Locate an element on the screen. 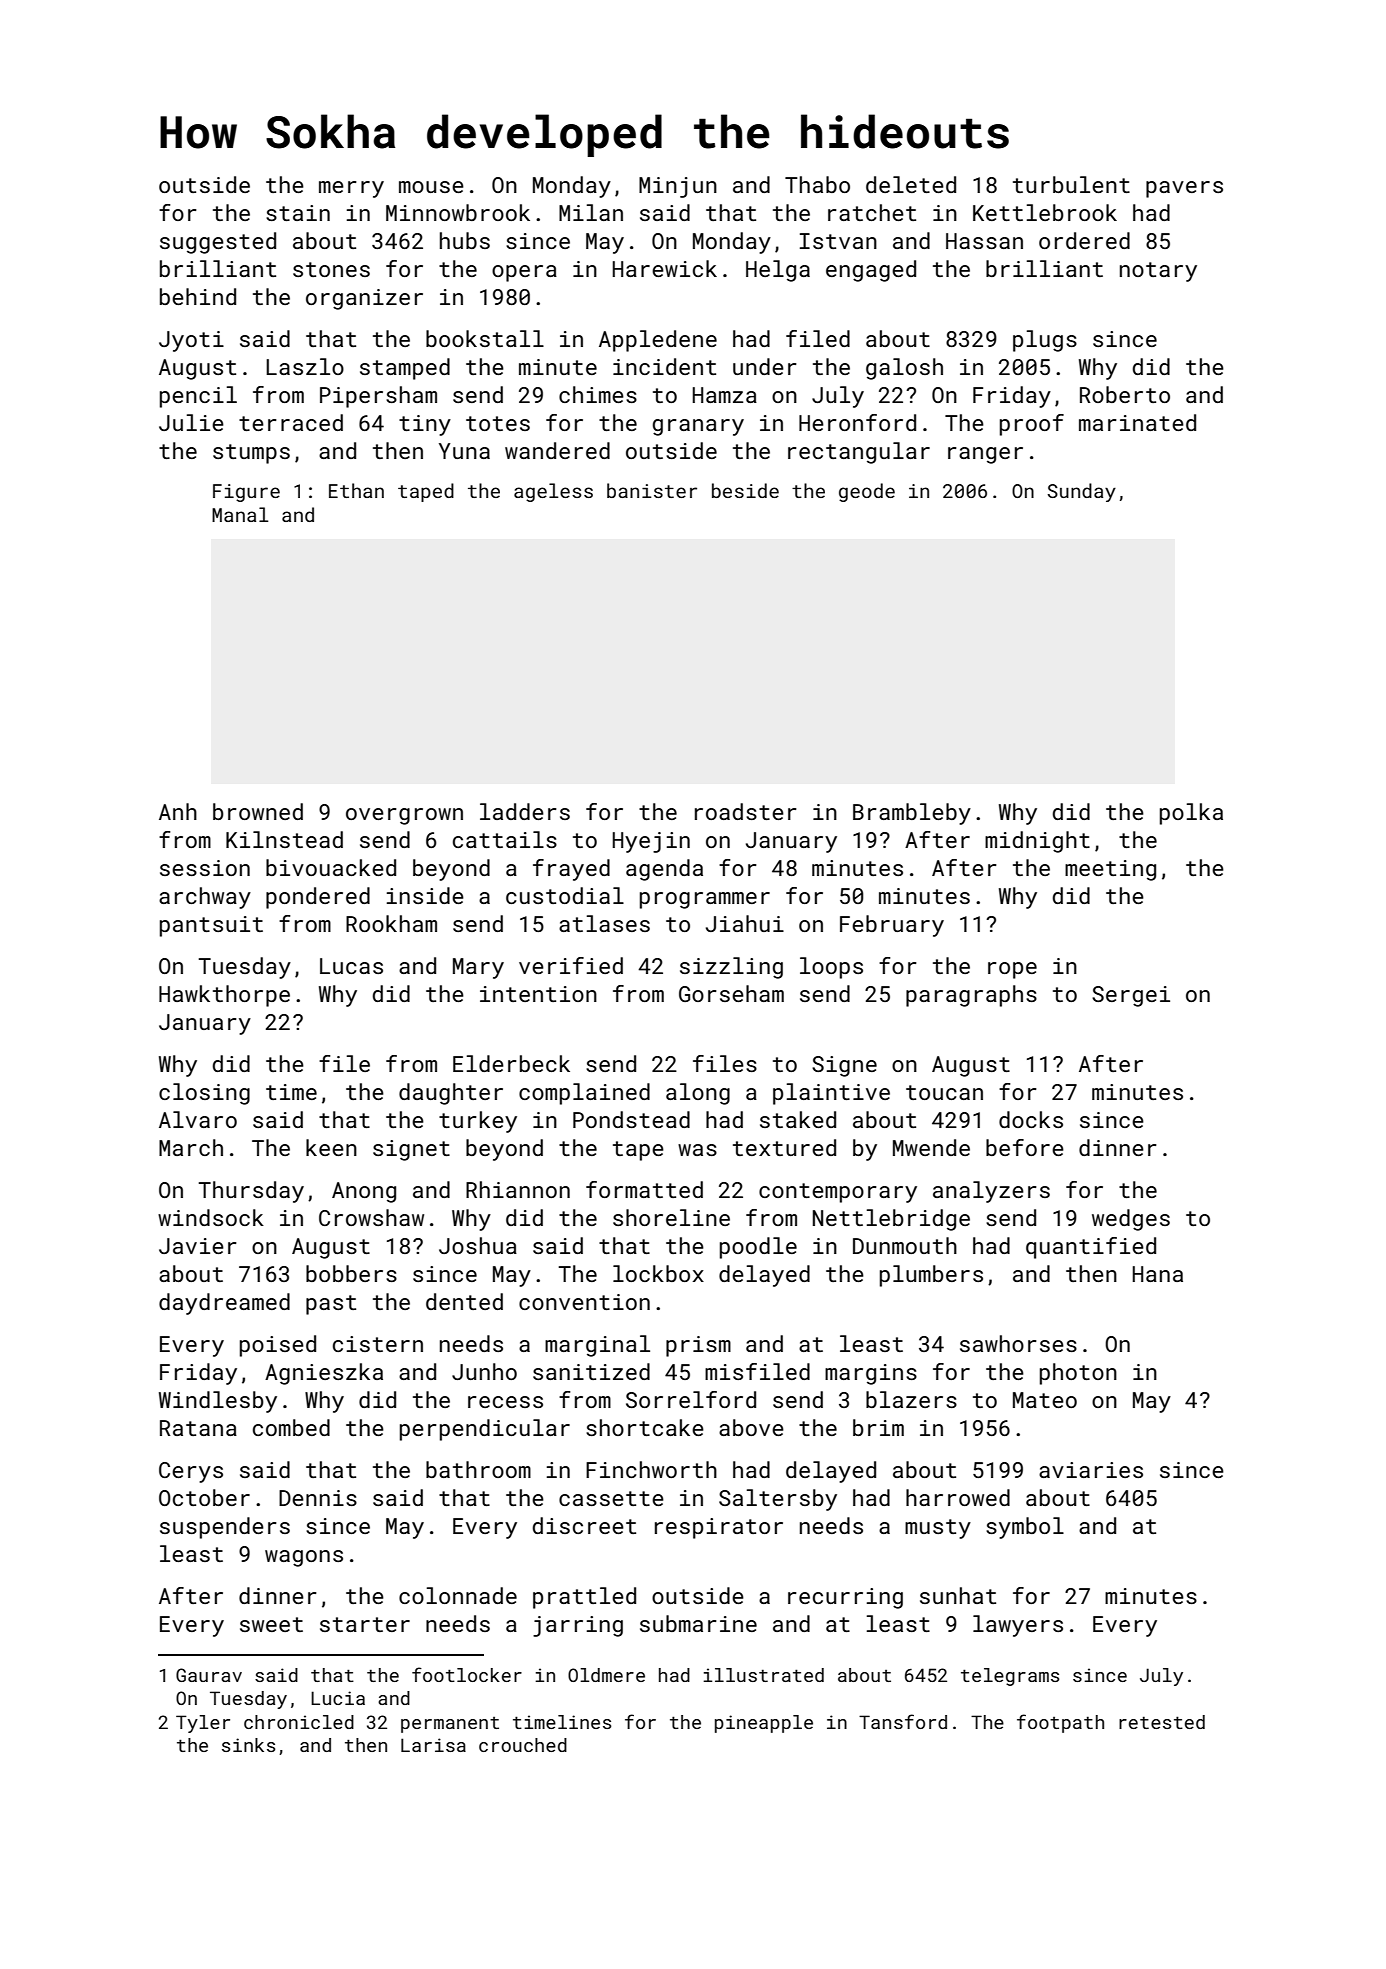 The width and height of the screenshot is (1386, 1969). Lucia is located at coordinates (338, 1698).
